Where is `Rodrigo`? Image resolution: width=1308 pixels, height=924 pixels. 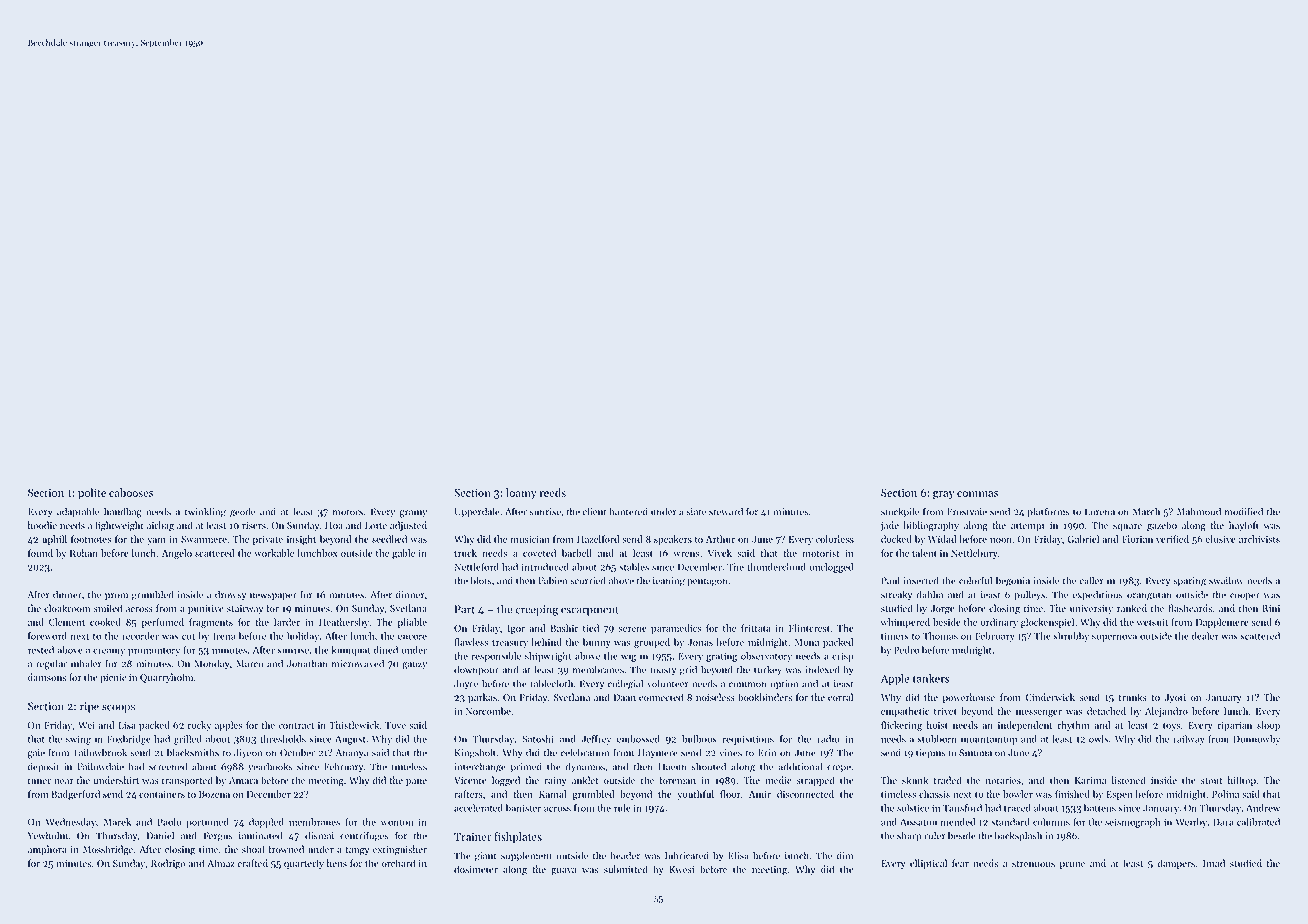 Rodrigo is located at coordinates (168, 864).
